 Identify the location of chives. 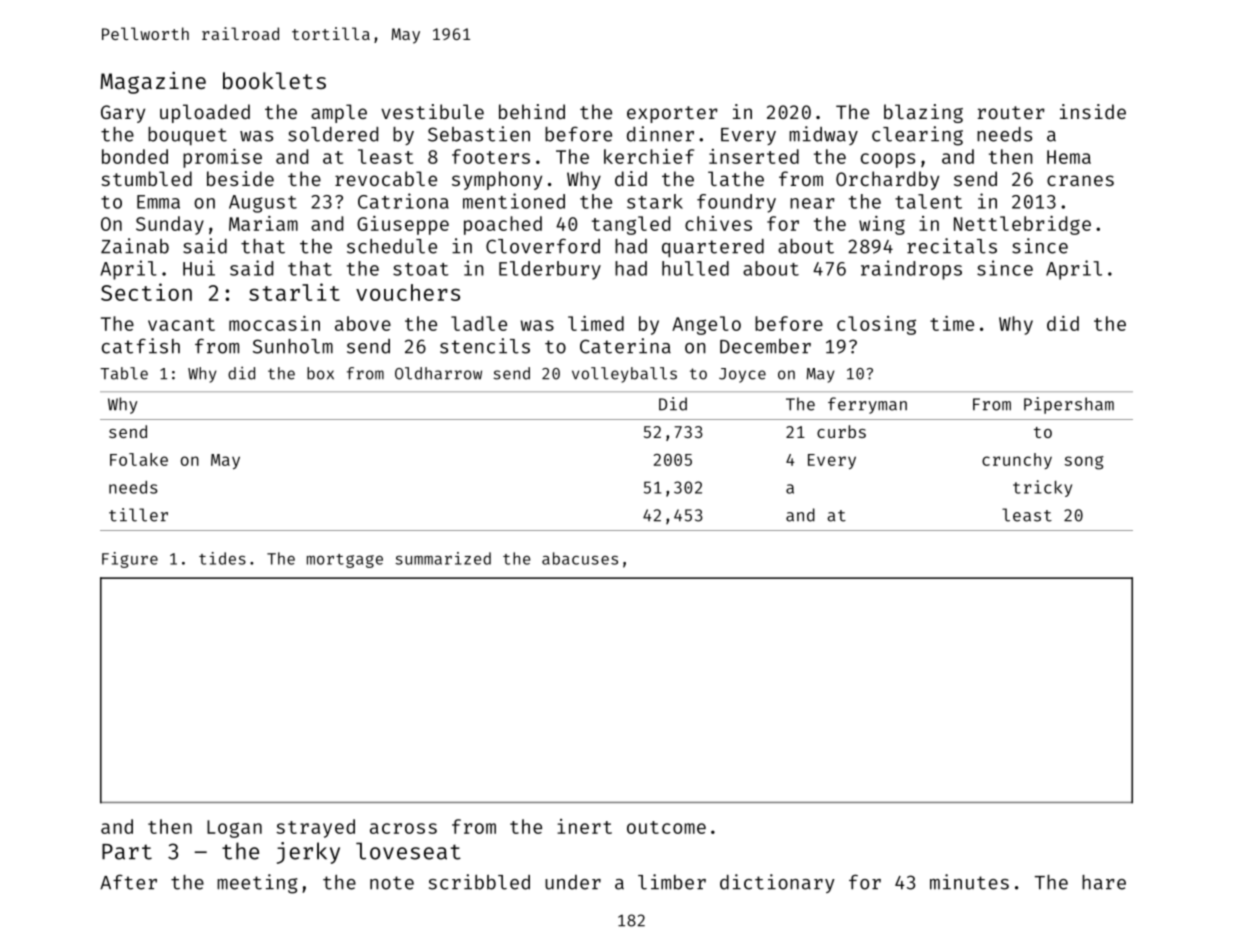
(718, 223).
